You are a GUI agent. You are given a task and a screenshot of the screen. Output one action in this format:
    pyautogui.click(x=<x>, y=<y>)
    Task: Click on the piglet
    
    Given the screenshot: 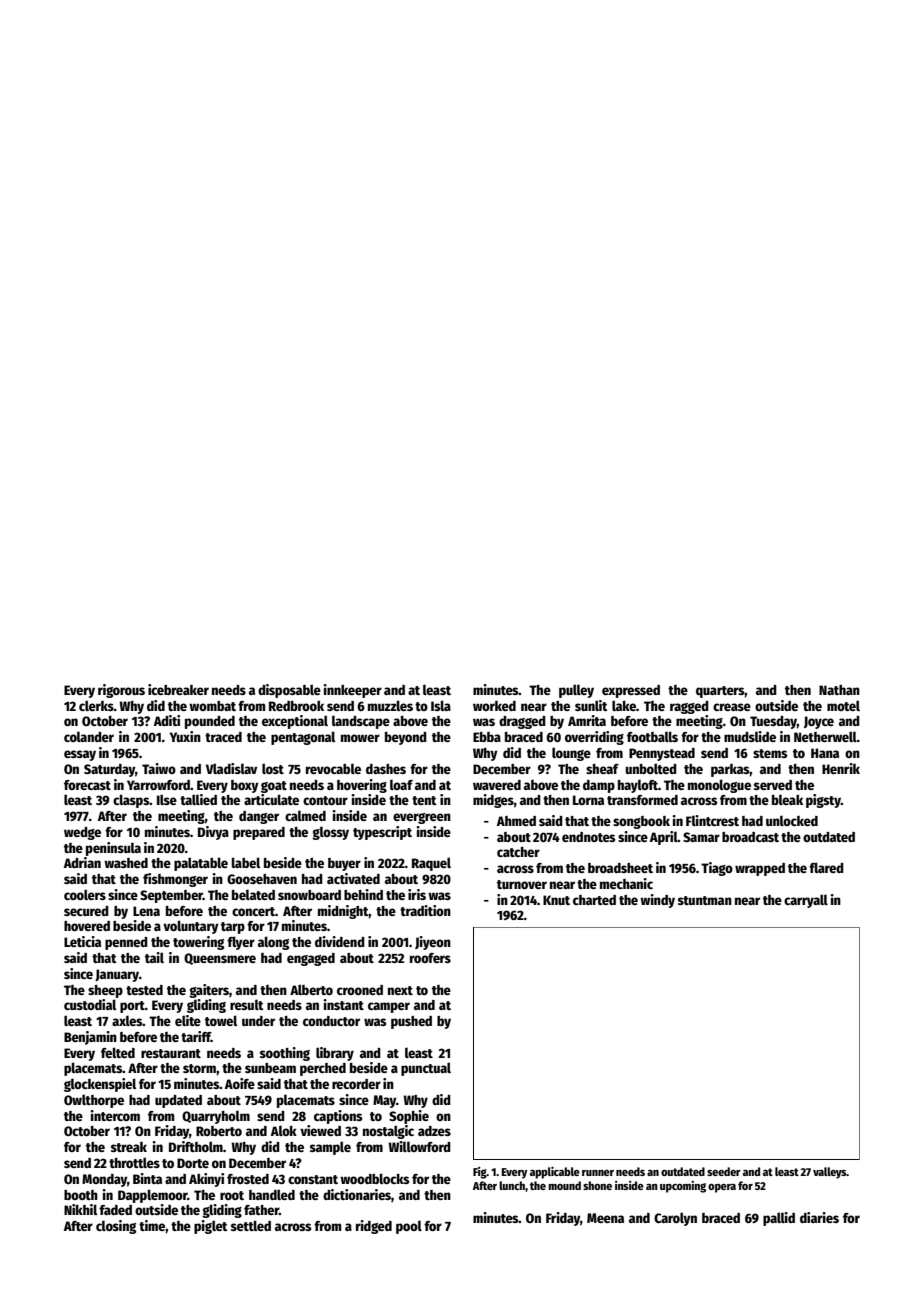 What is the action you would take?
    pyautogui.click(x=211, y=1227)
